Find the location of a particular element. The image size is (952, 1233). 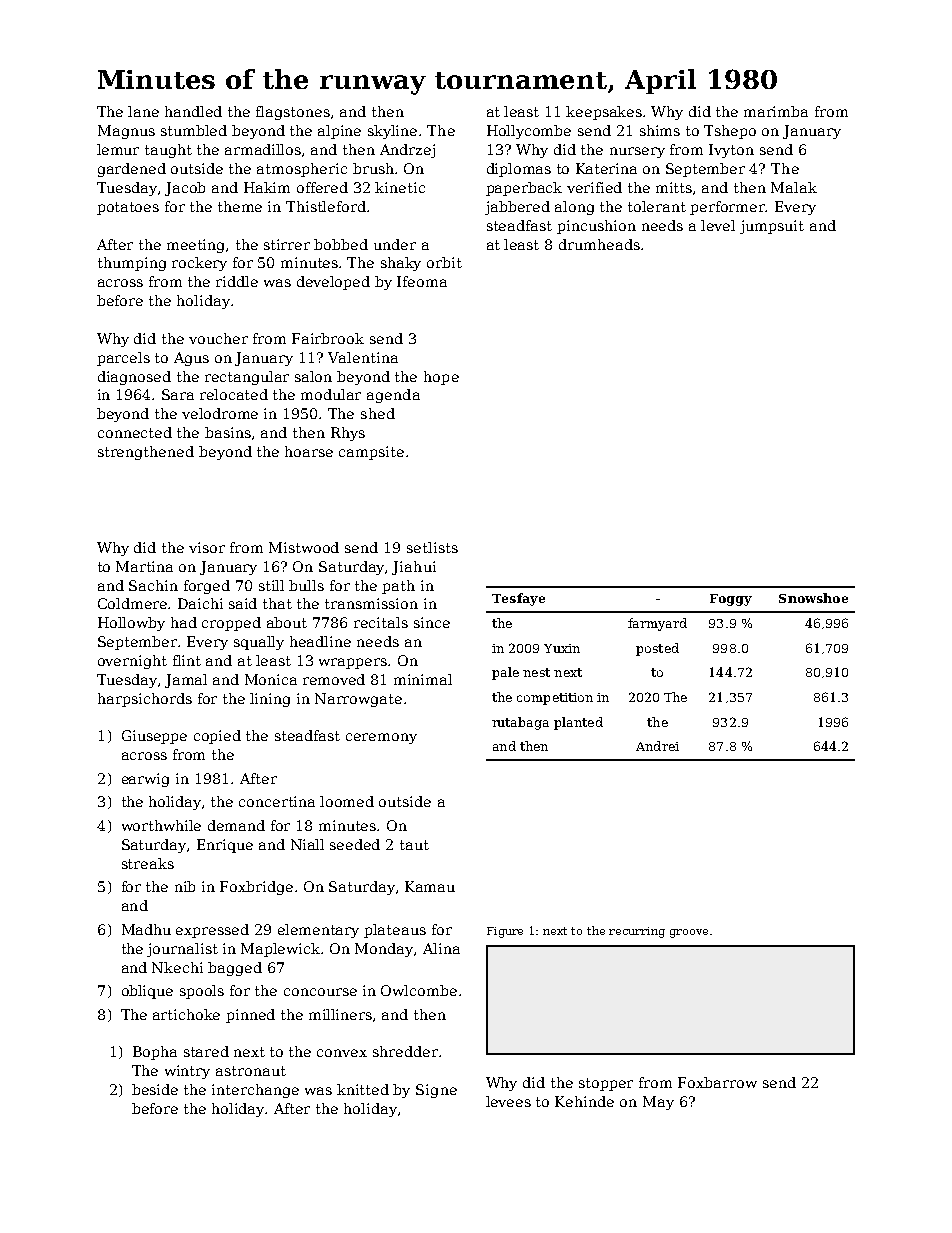

Signe is located at coordinates (436, 1091).
